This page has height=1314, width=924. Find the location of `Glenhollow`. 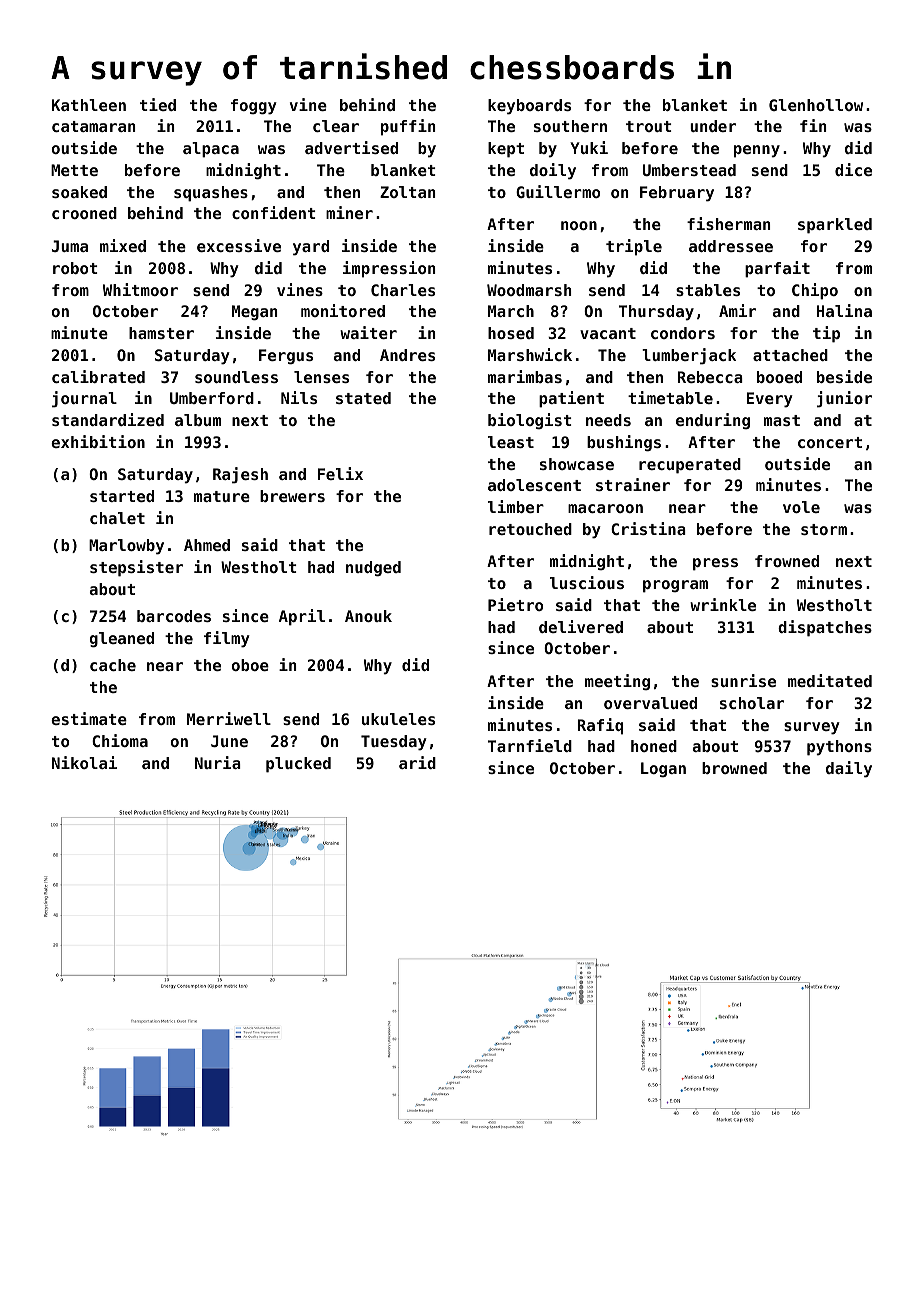

Glenhollow is located at coordinates (816, 105).
